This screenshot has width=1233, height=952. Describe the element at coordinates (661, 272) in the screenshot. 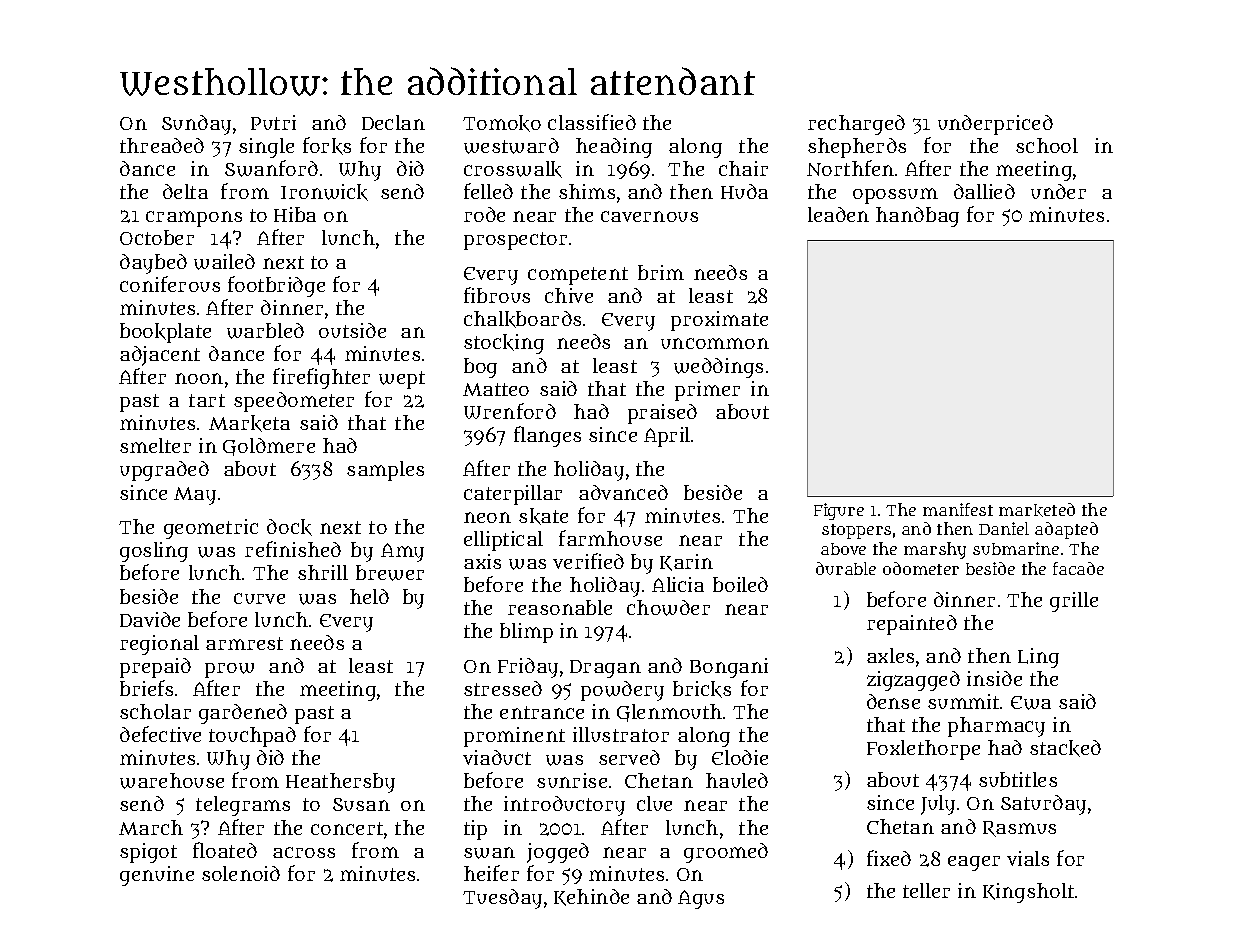

I see `brim` at that location.
